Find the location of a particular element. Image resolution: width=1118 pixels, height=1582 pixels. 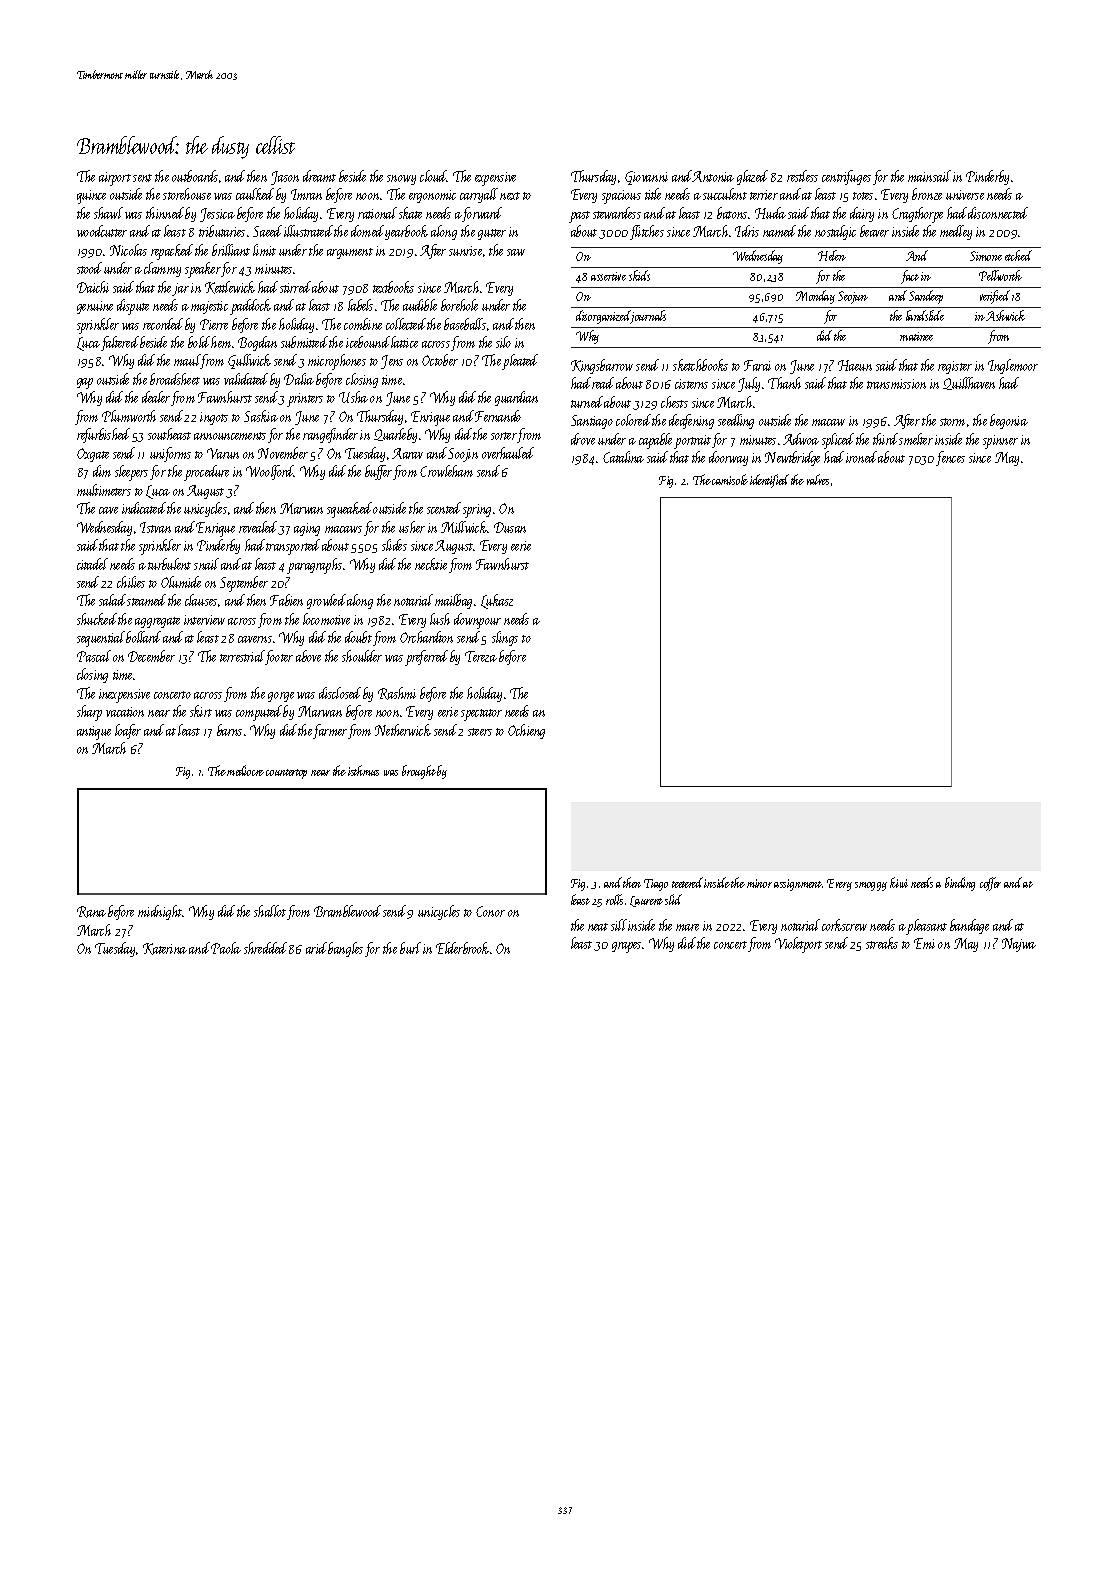

valves is located at coordinates (818, 479).
